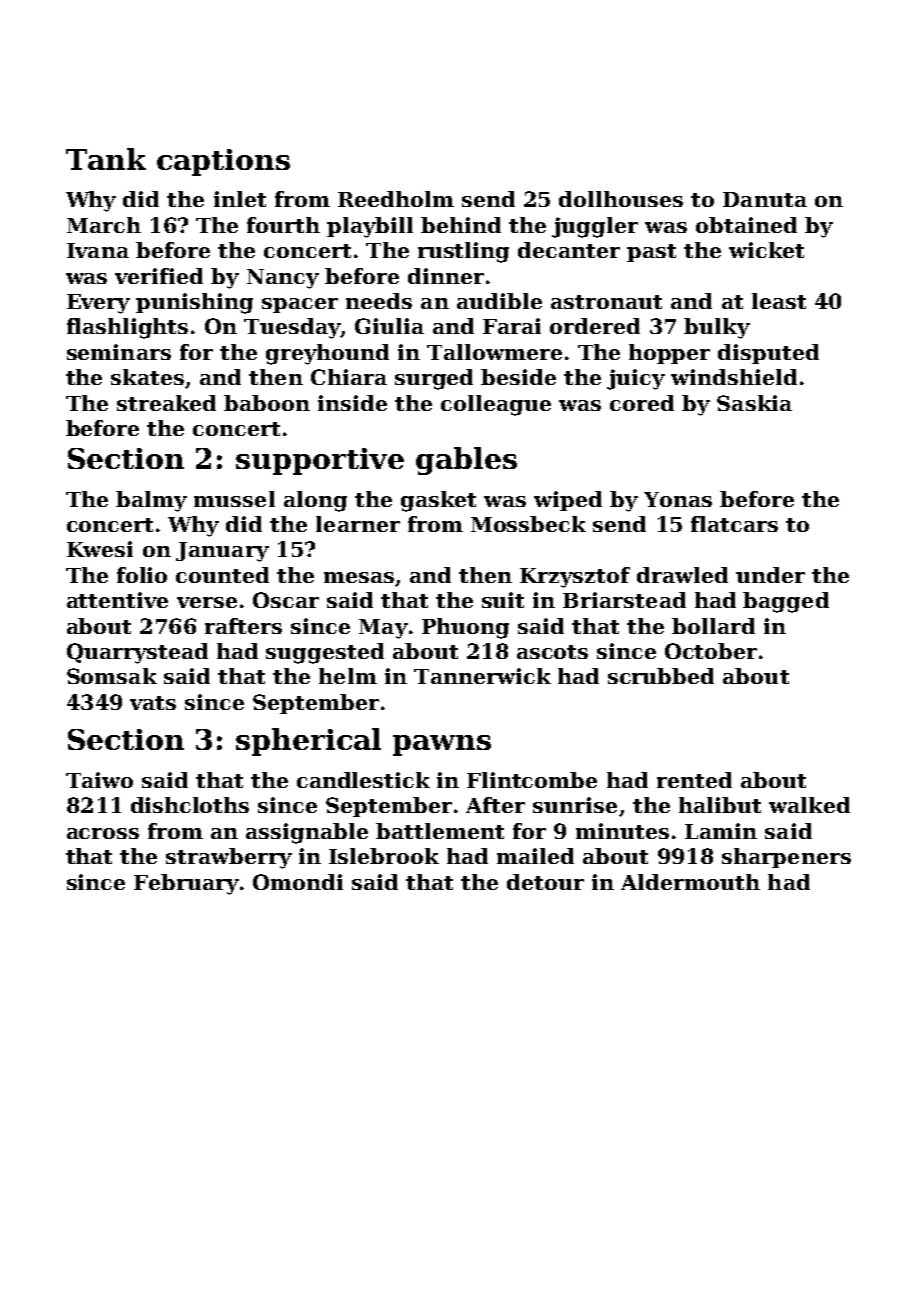 This page has width=919, height=1304. What do you see at coordinates (621, 199) in the page?
I see `dollhouses` at bounding box center [621, 199].
